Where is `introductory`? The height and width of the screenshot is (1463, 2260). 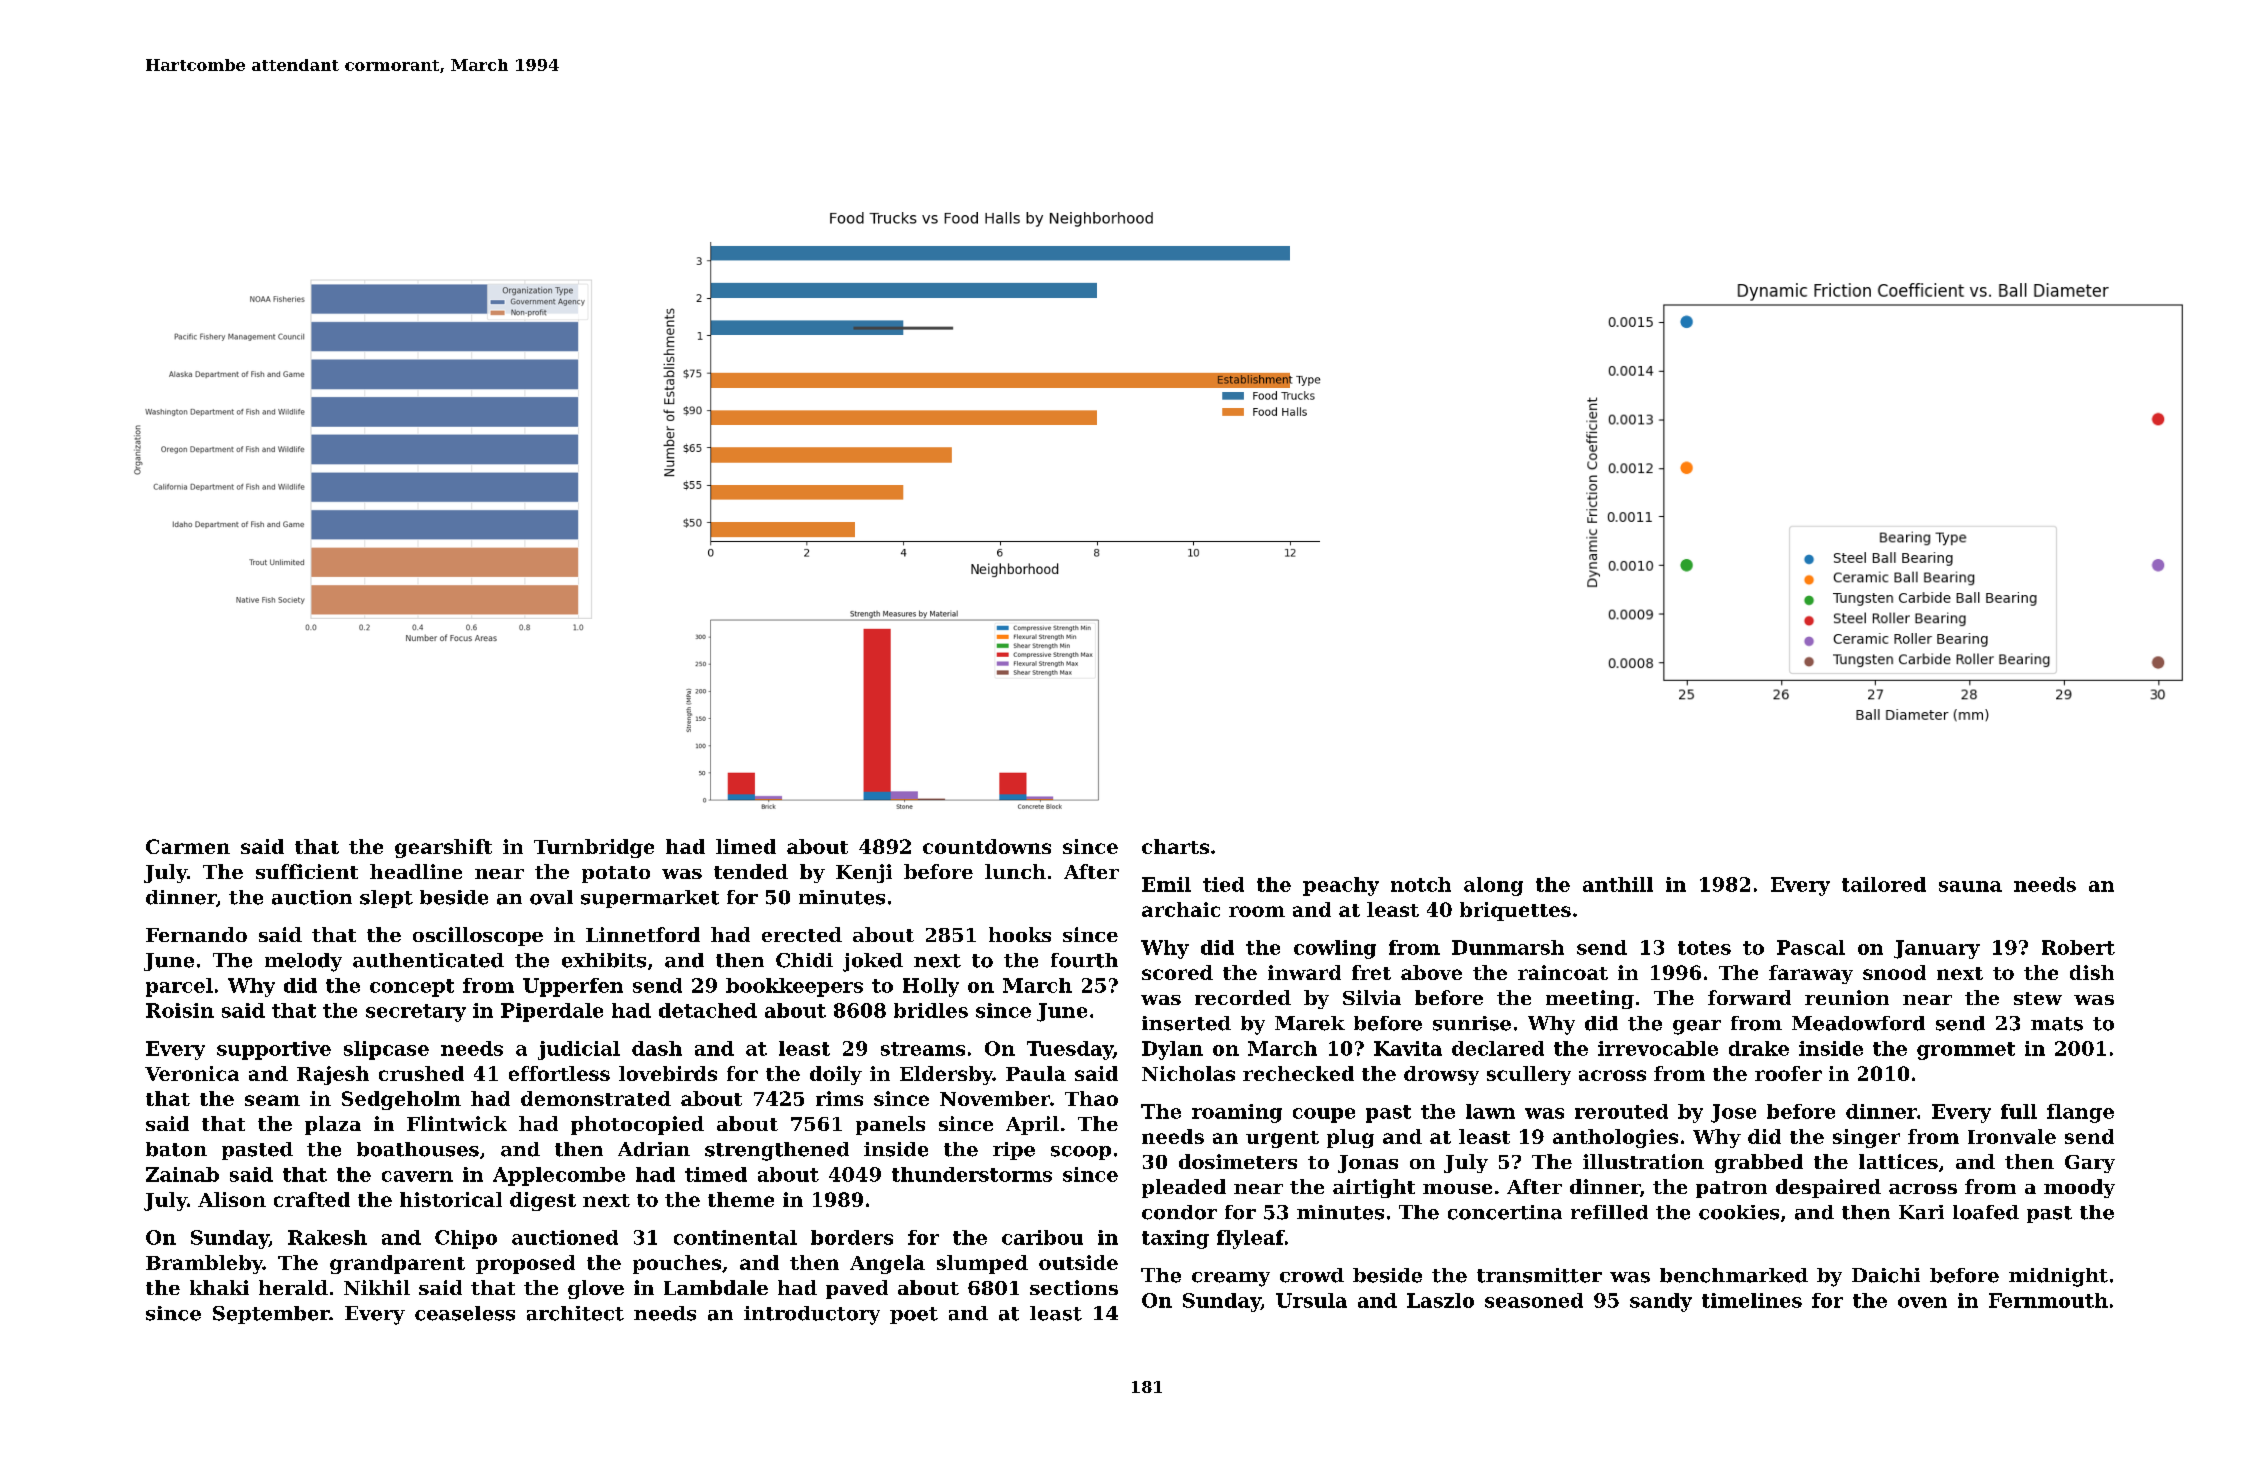
introductory is located at coordinates (812, 1315).
